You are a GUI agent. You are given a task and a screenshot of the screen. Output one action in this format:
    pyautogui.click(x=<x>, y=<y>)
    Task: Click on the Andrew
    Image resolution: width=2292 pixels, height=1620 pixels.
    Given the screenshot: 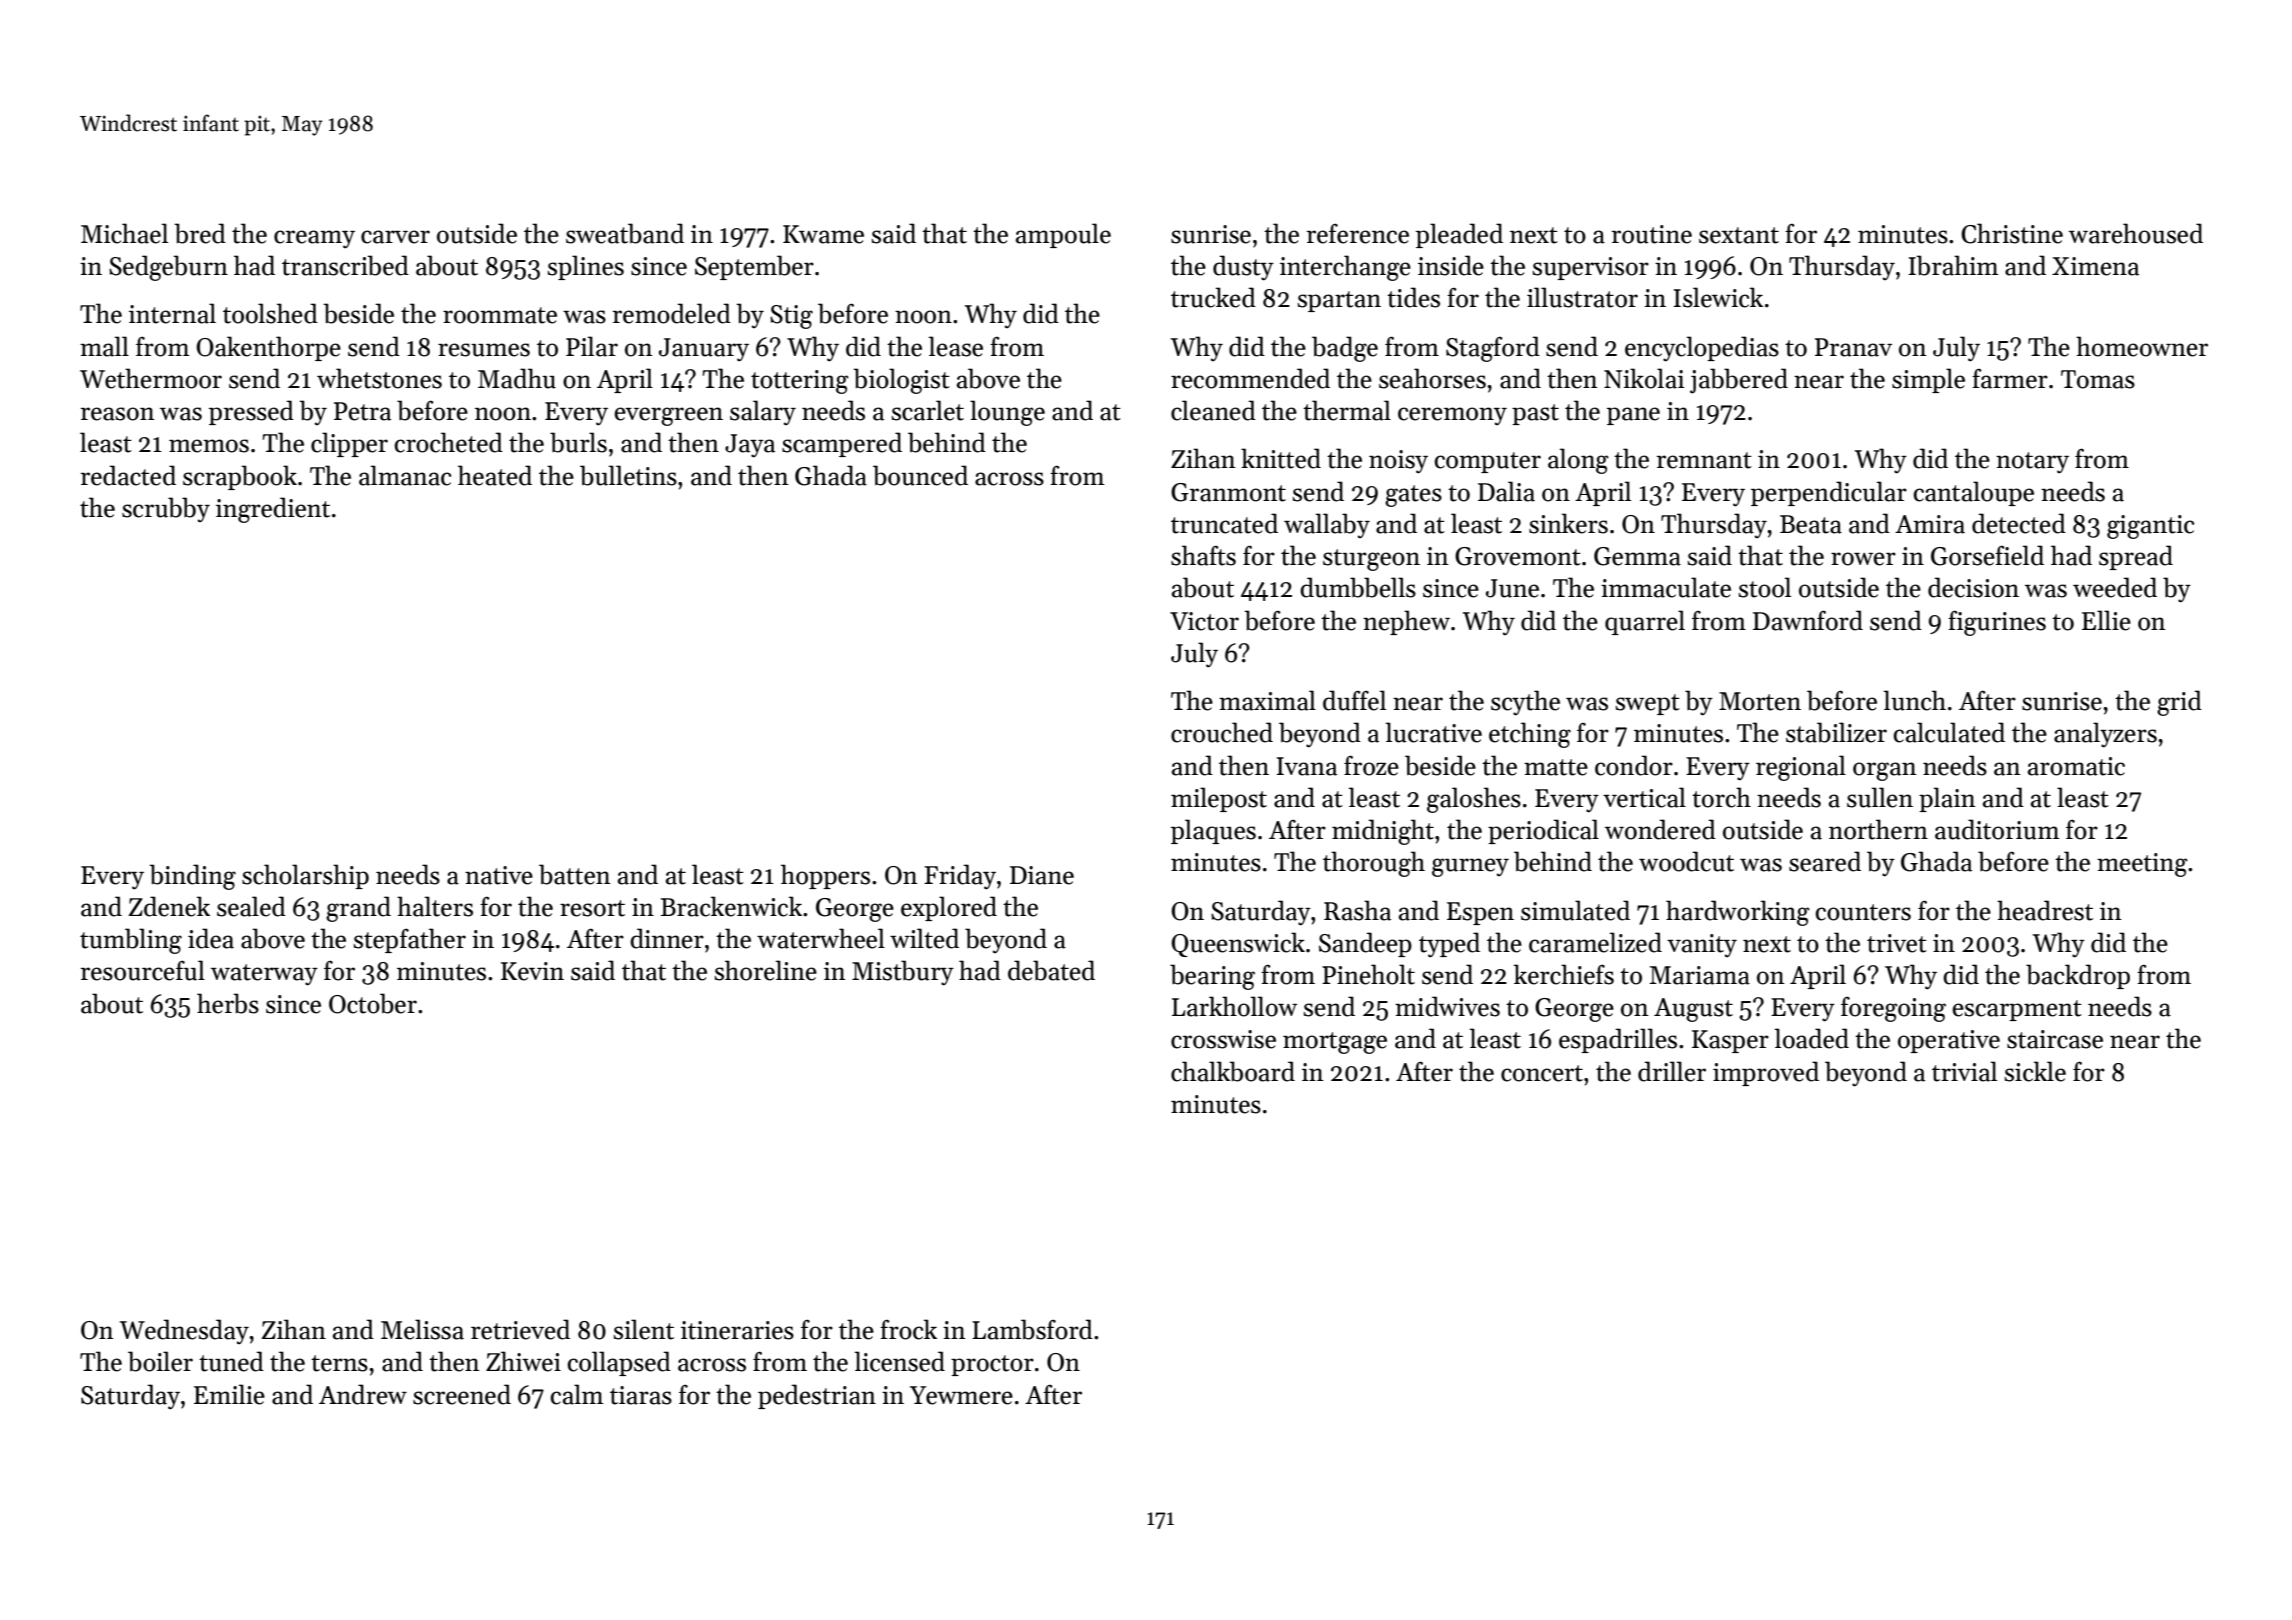 What is the action you would take?
    pyautogui.click(x=363, y=1394)
